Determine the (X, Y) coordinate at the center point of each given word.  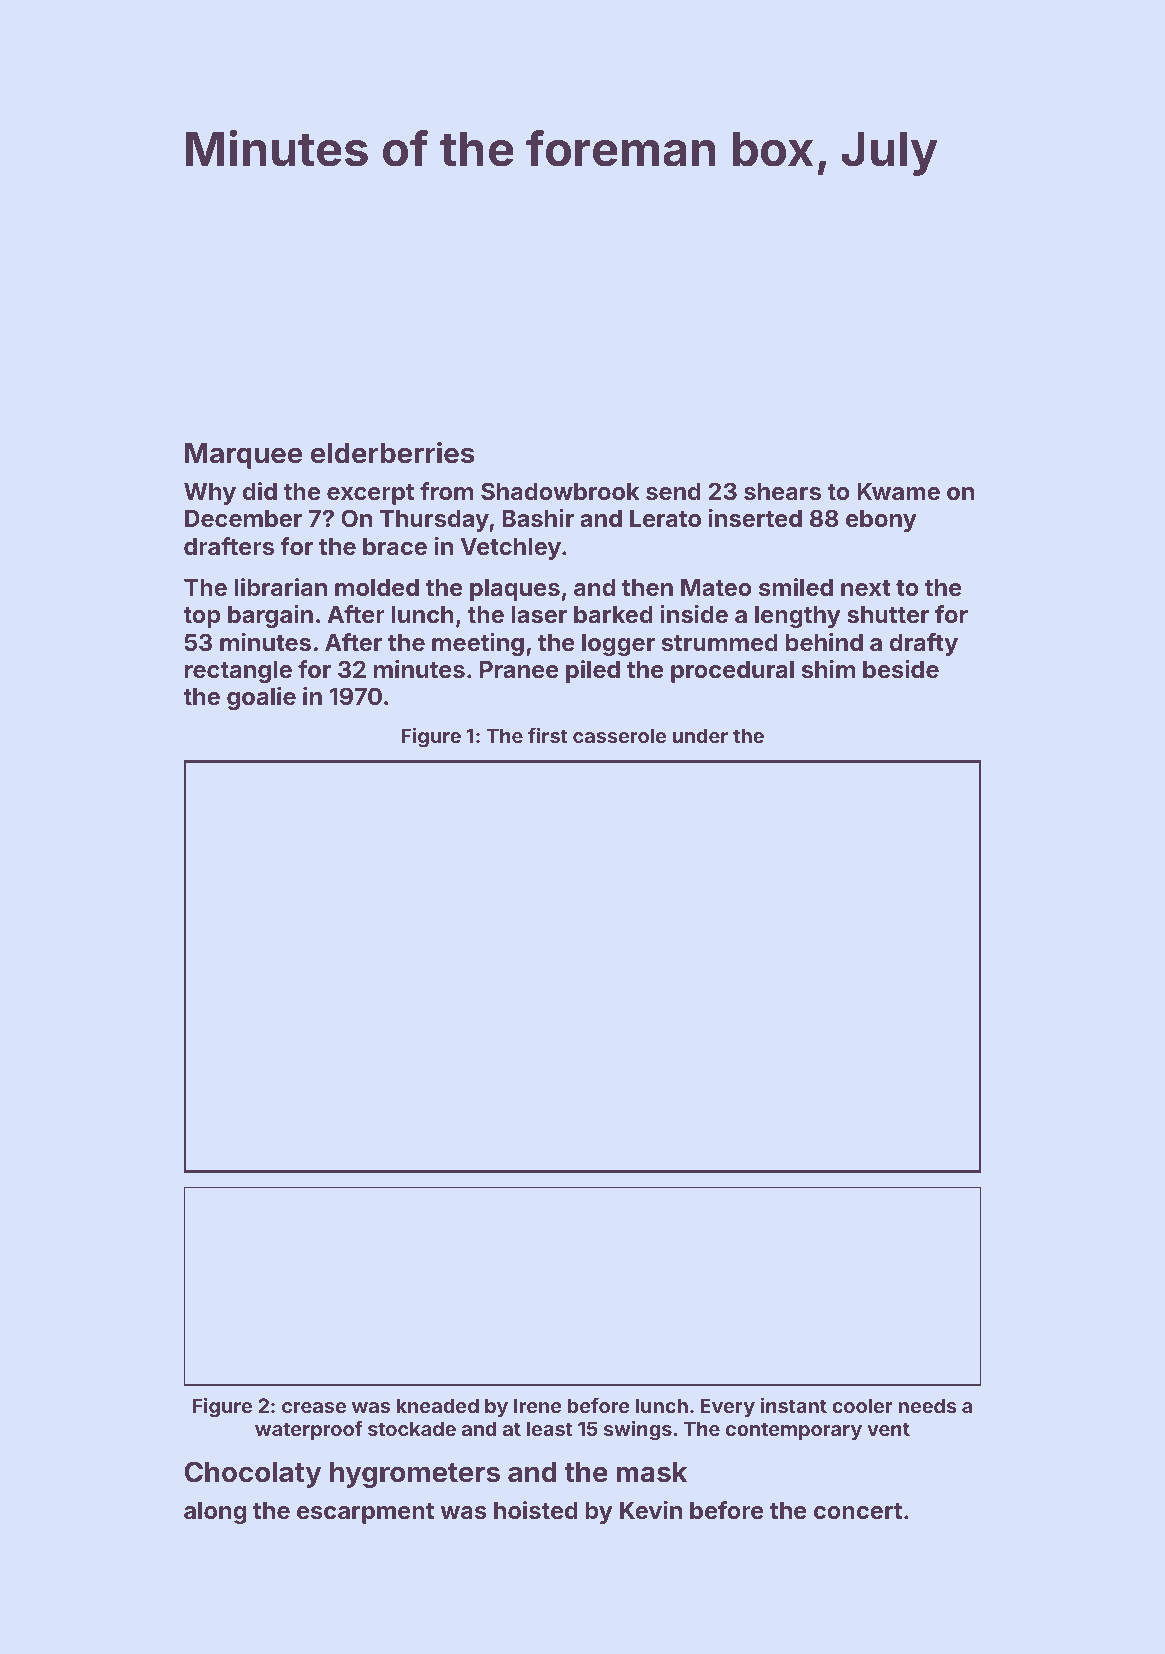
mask (651, 1472)
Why (210, 494)
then (647, 588)
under (700, 735)
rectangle (238, 672)
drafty (923, 644)
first (548, 735)
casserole (619, 735)
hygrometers (415, 1475)
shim (828, 669)
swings (638, 1431)
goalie (261, 698)
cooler (862, 1405)
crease (314, 1407)
